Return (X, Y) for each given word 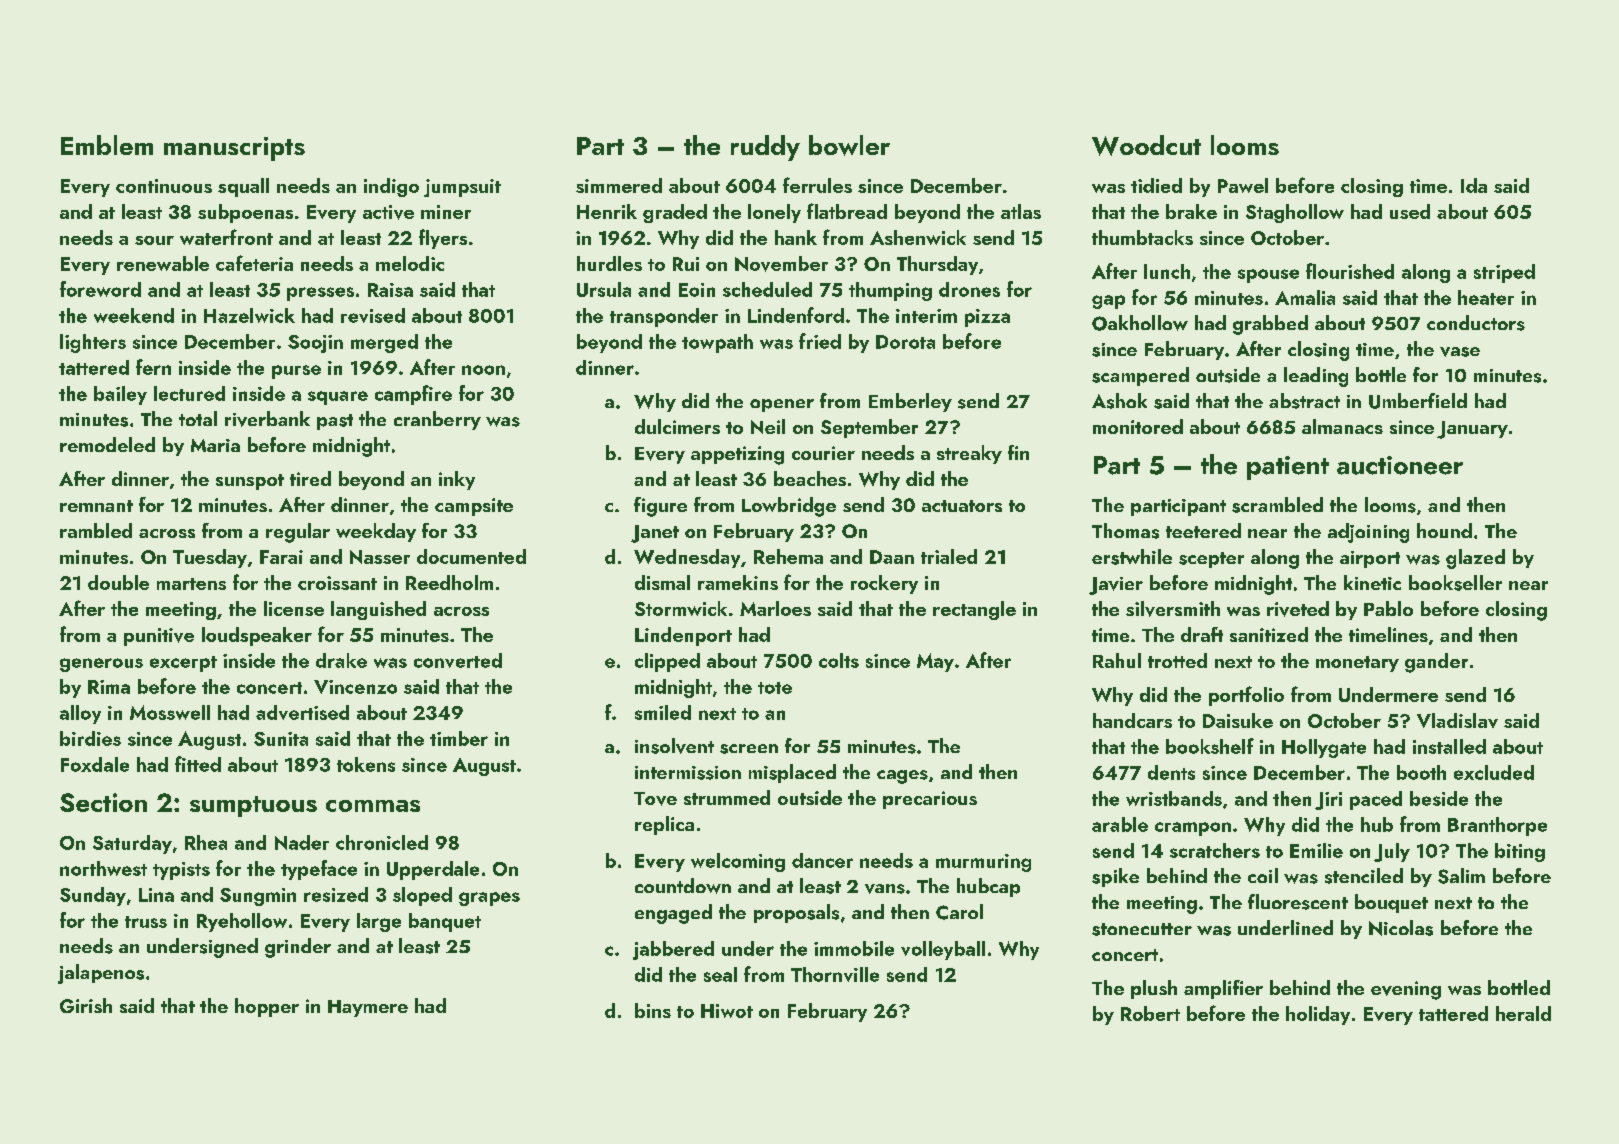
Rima (109, 687)
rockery (884, 584)
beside (1439, 798)
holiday (1318, 1015)
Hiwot (727, 1011)
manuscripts (234, 149)
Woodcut (1146, 145)
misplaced (792, 773)
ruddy (765, 148)
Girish (86, 1005)
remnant (96, 506)
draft (1202, 634)
